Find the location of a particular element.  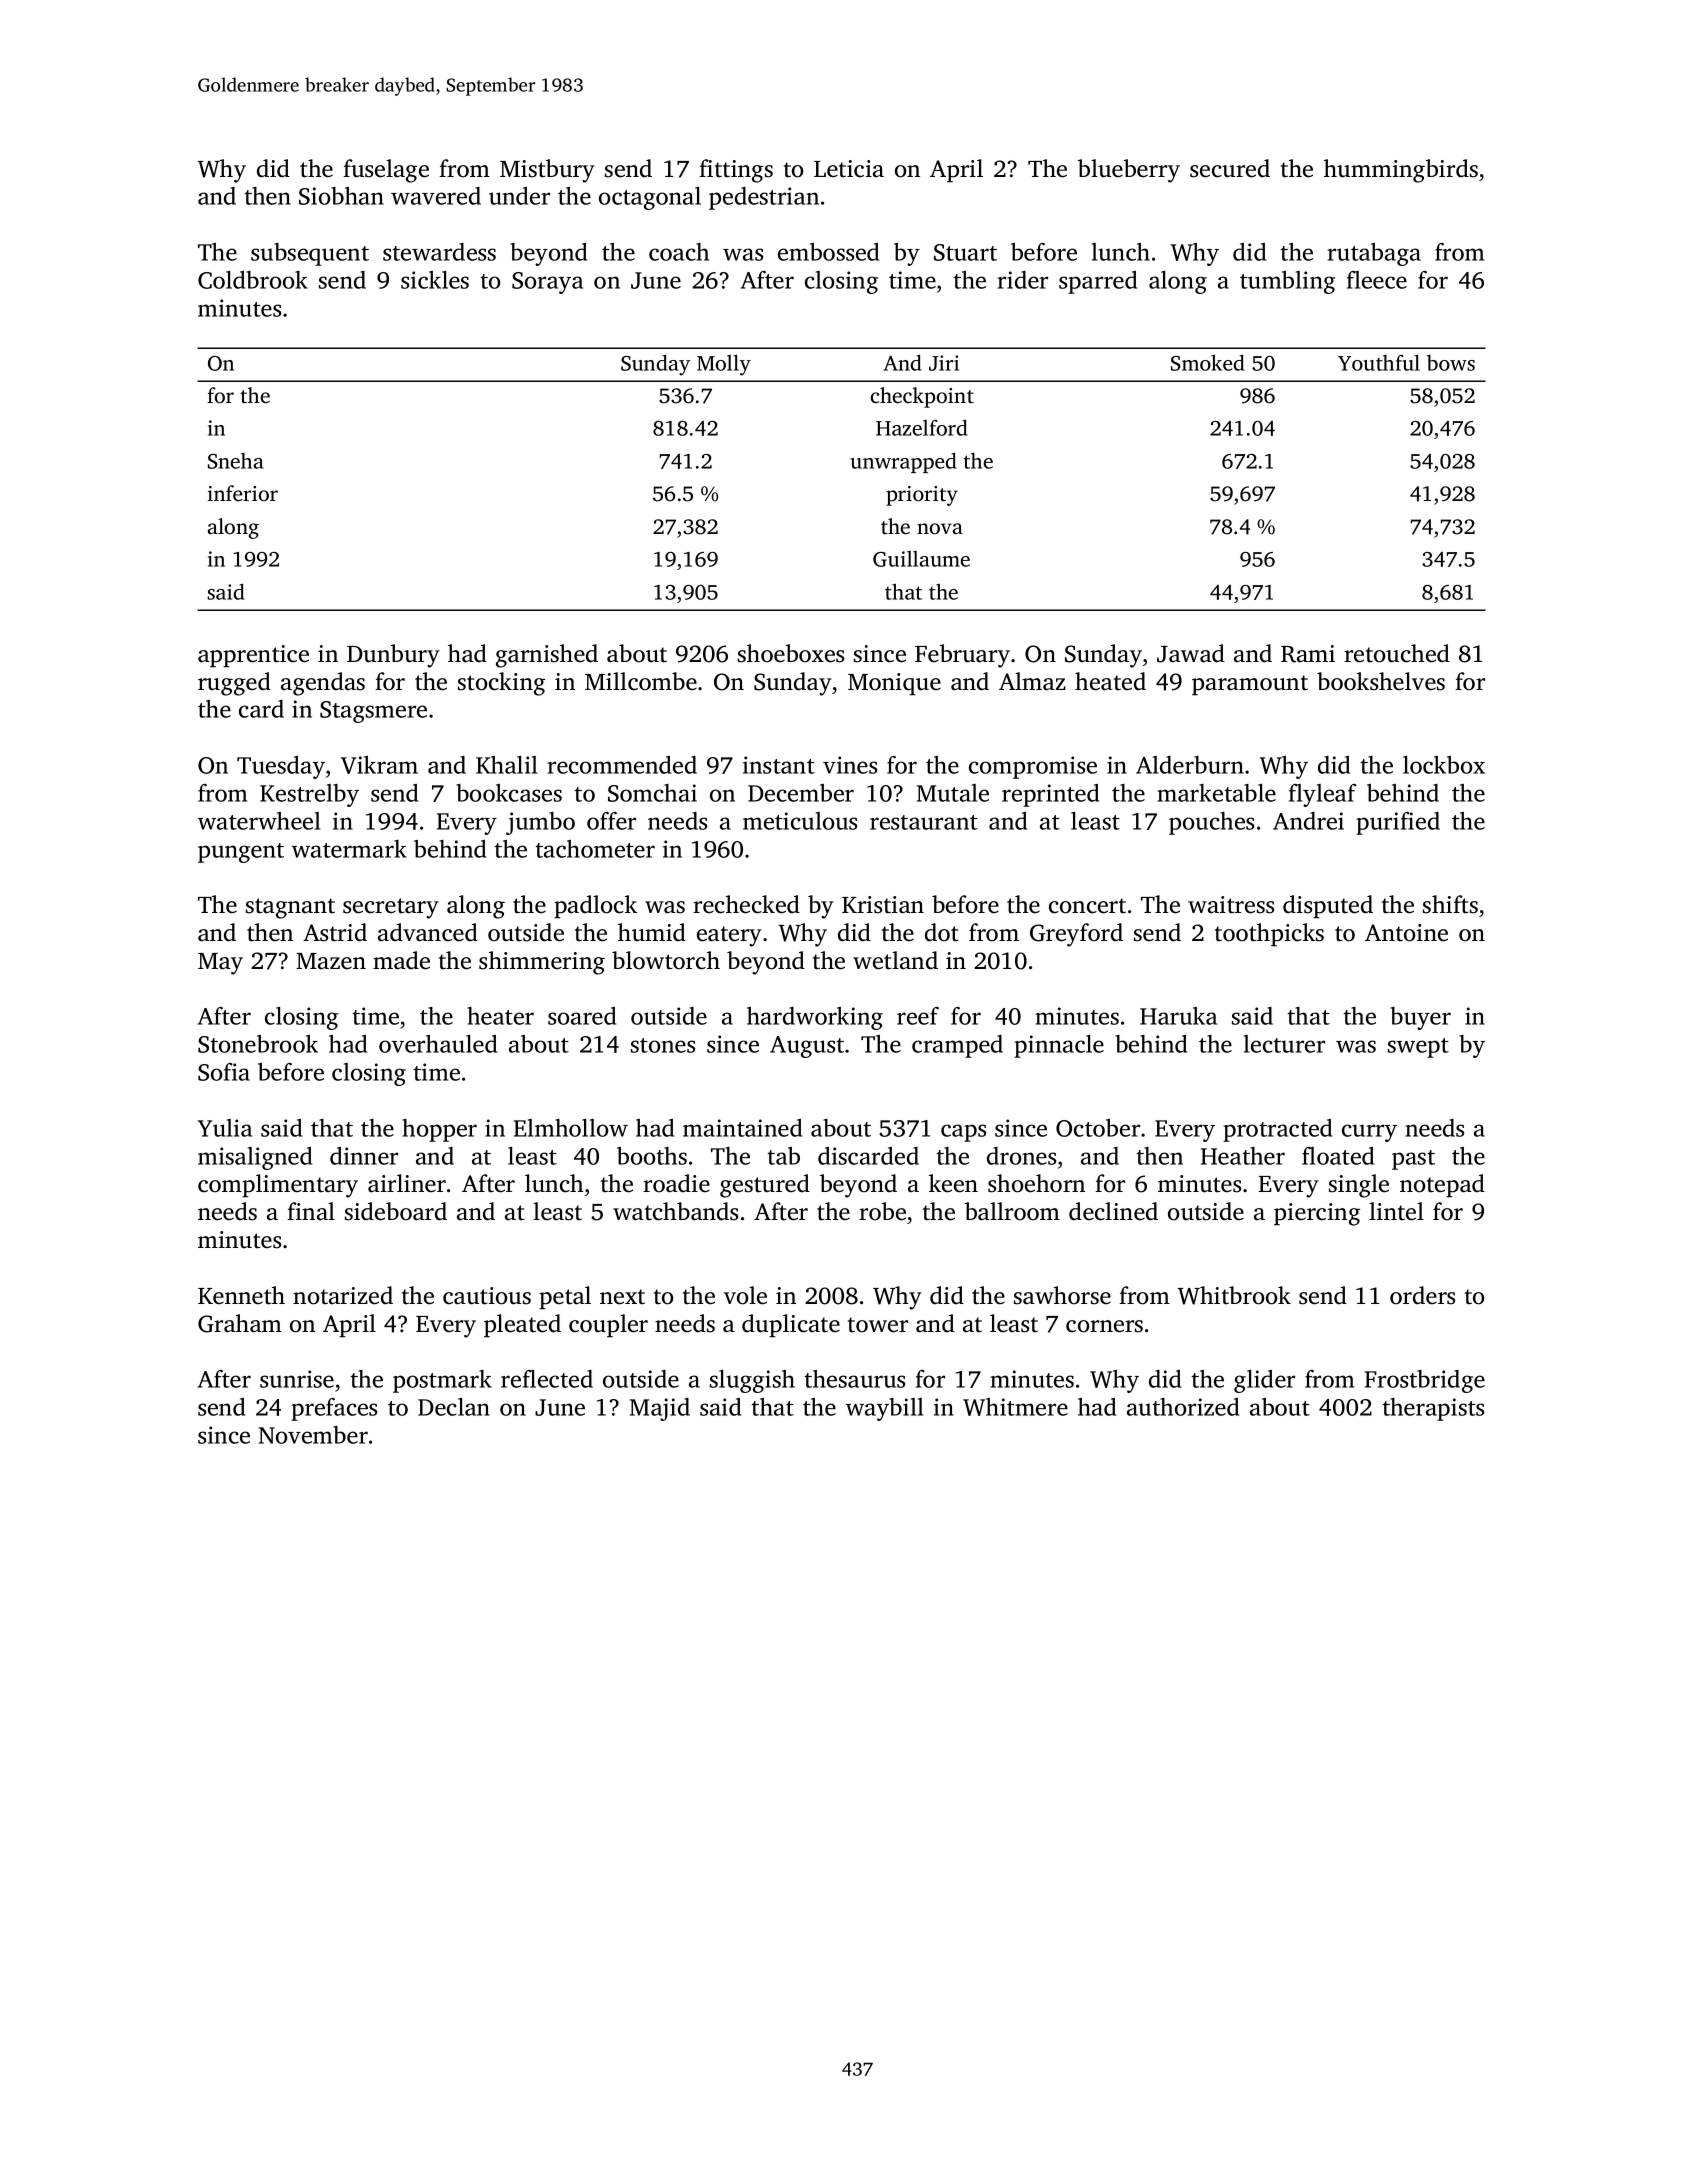

Khalil is located at coordinates (507, 765).
